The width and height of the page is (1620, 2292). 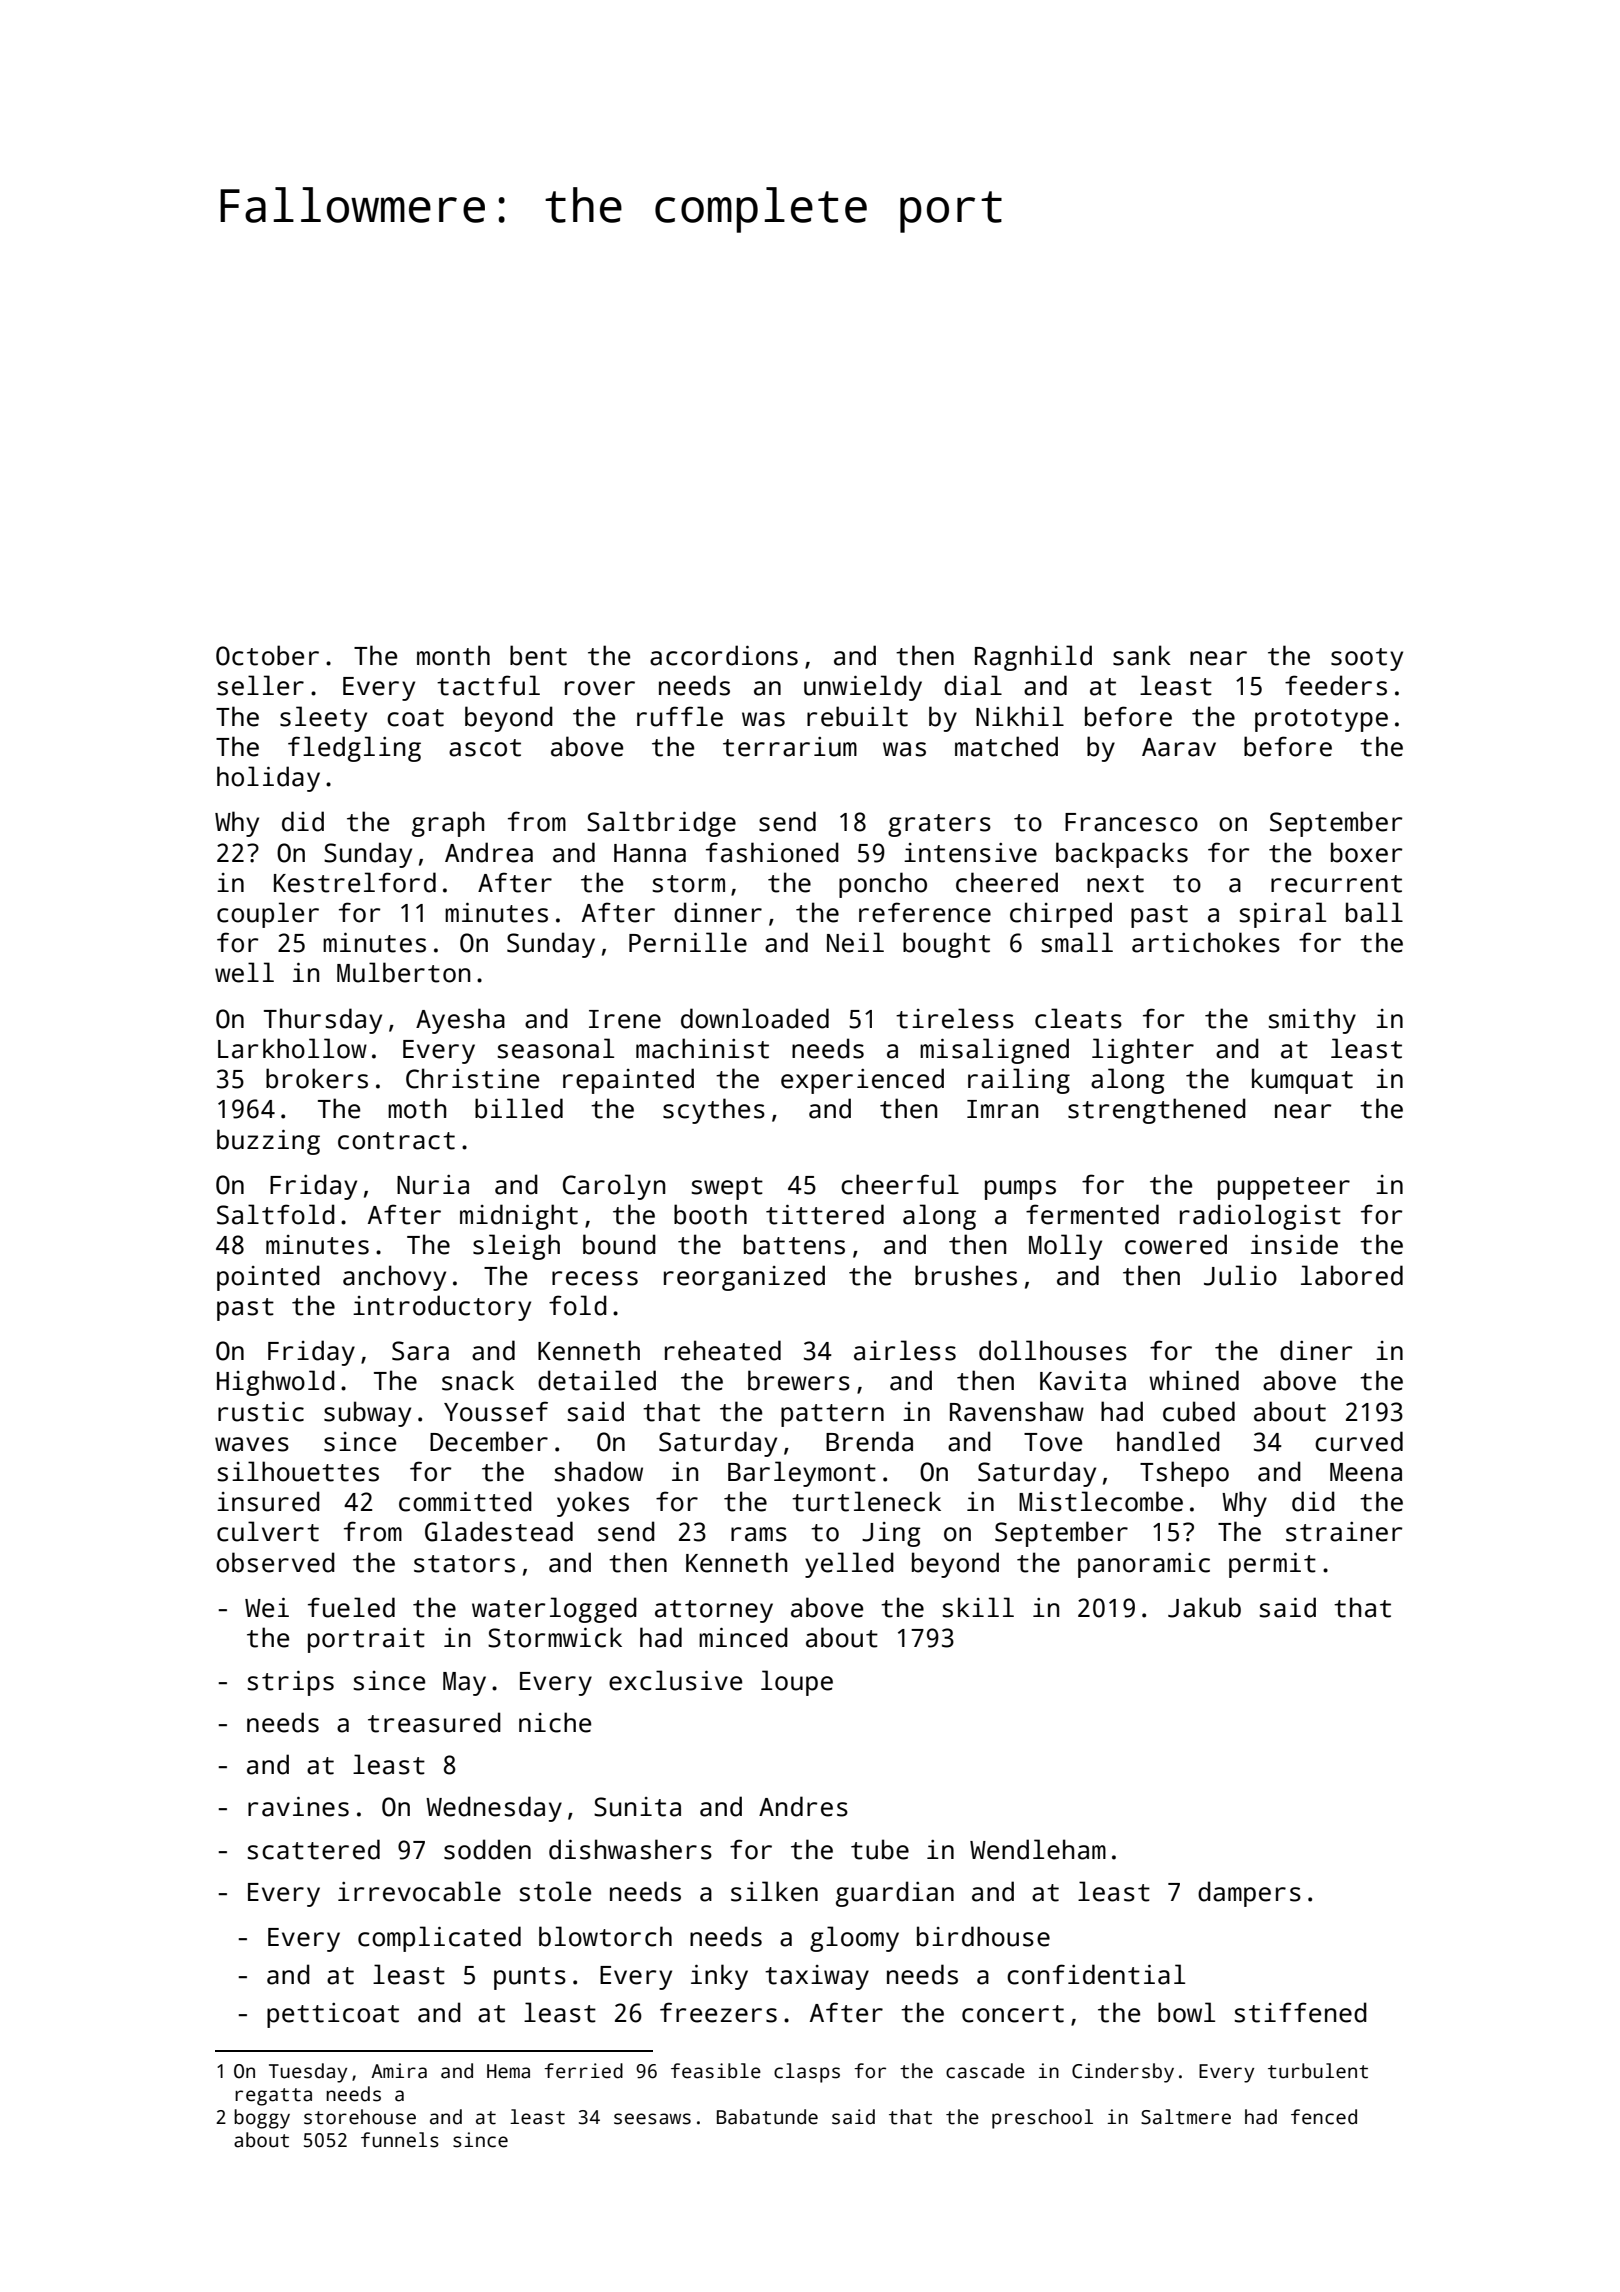 What do you see at coordinates (939, 825) in the page?
I see `graters` at bounding box center [939, 825].
